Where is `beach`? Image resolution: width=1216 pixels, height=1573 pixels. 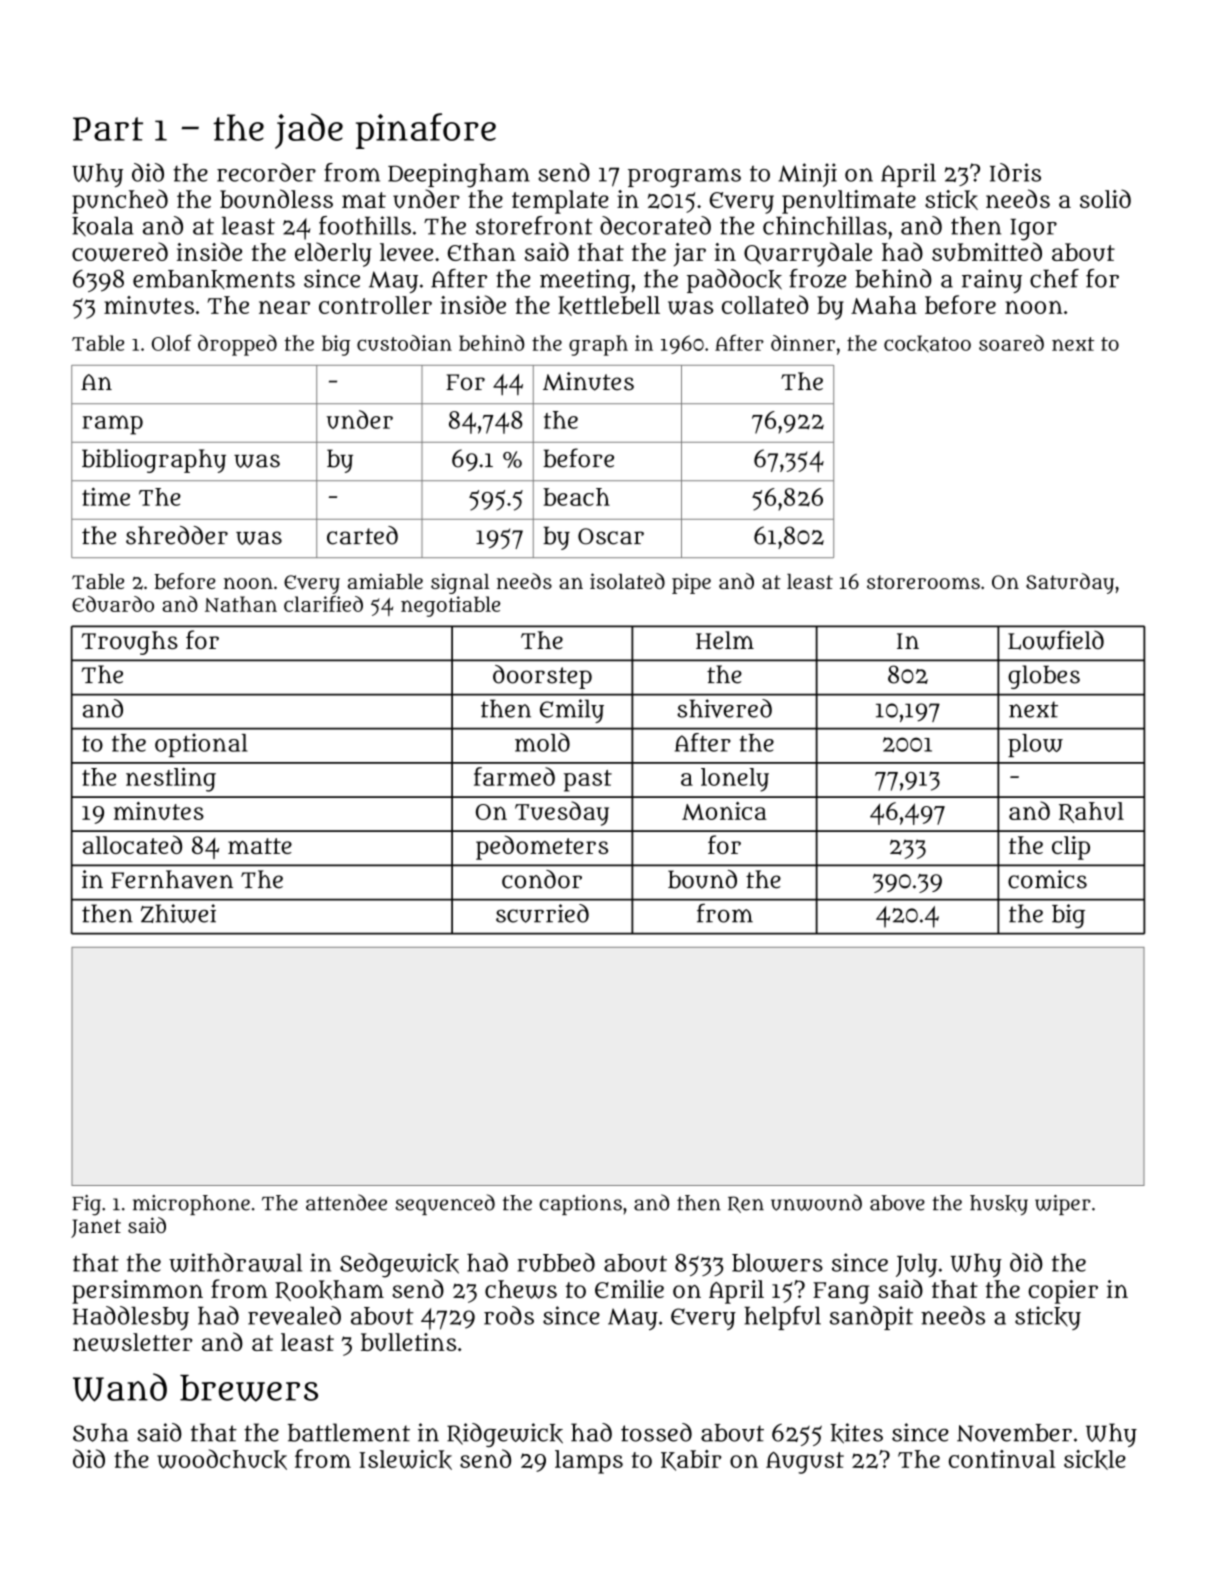
beach is located at coordinates (576, 497).
